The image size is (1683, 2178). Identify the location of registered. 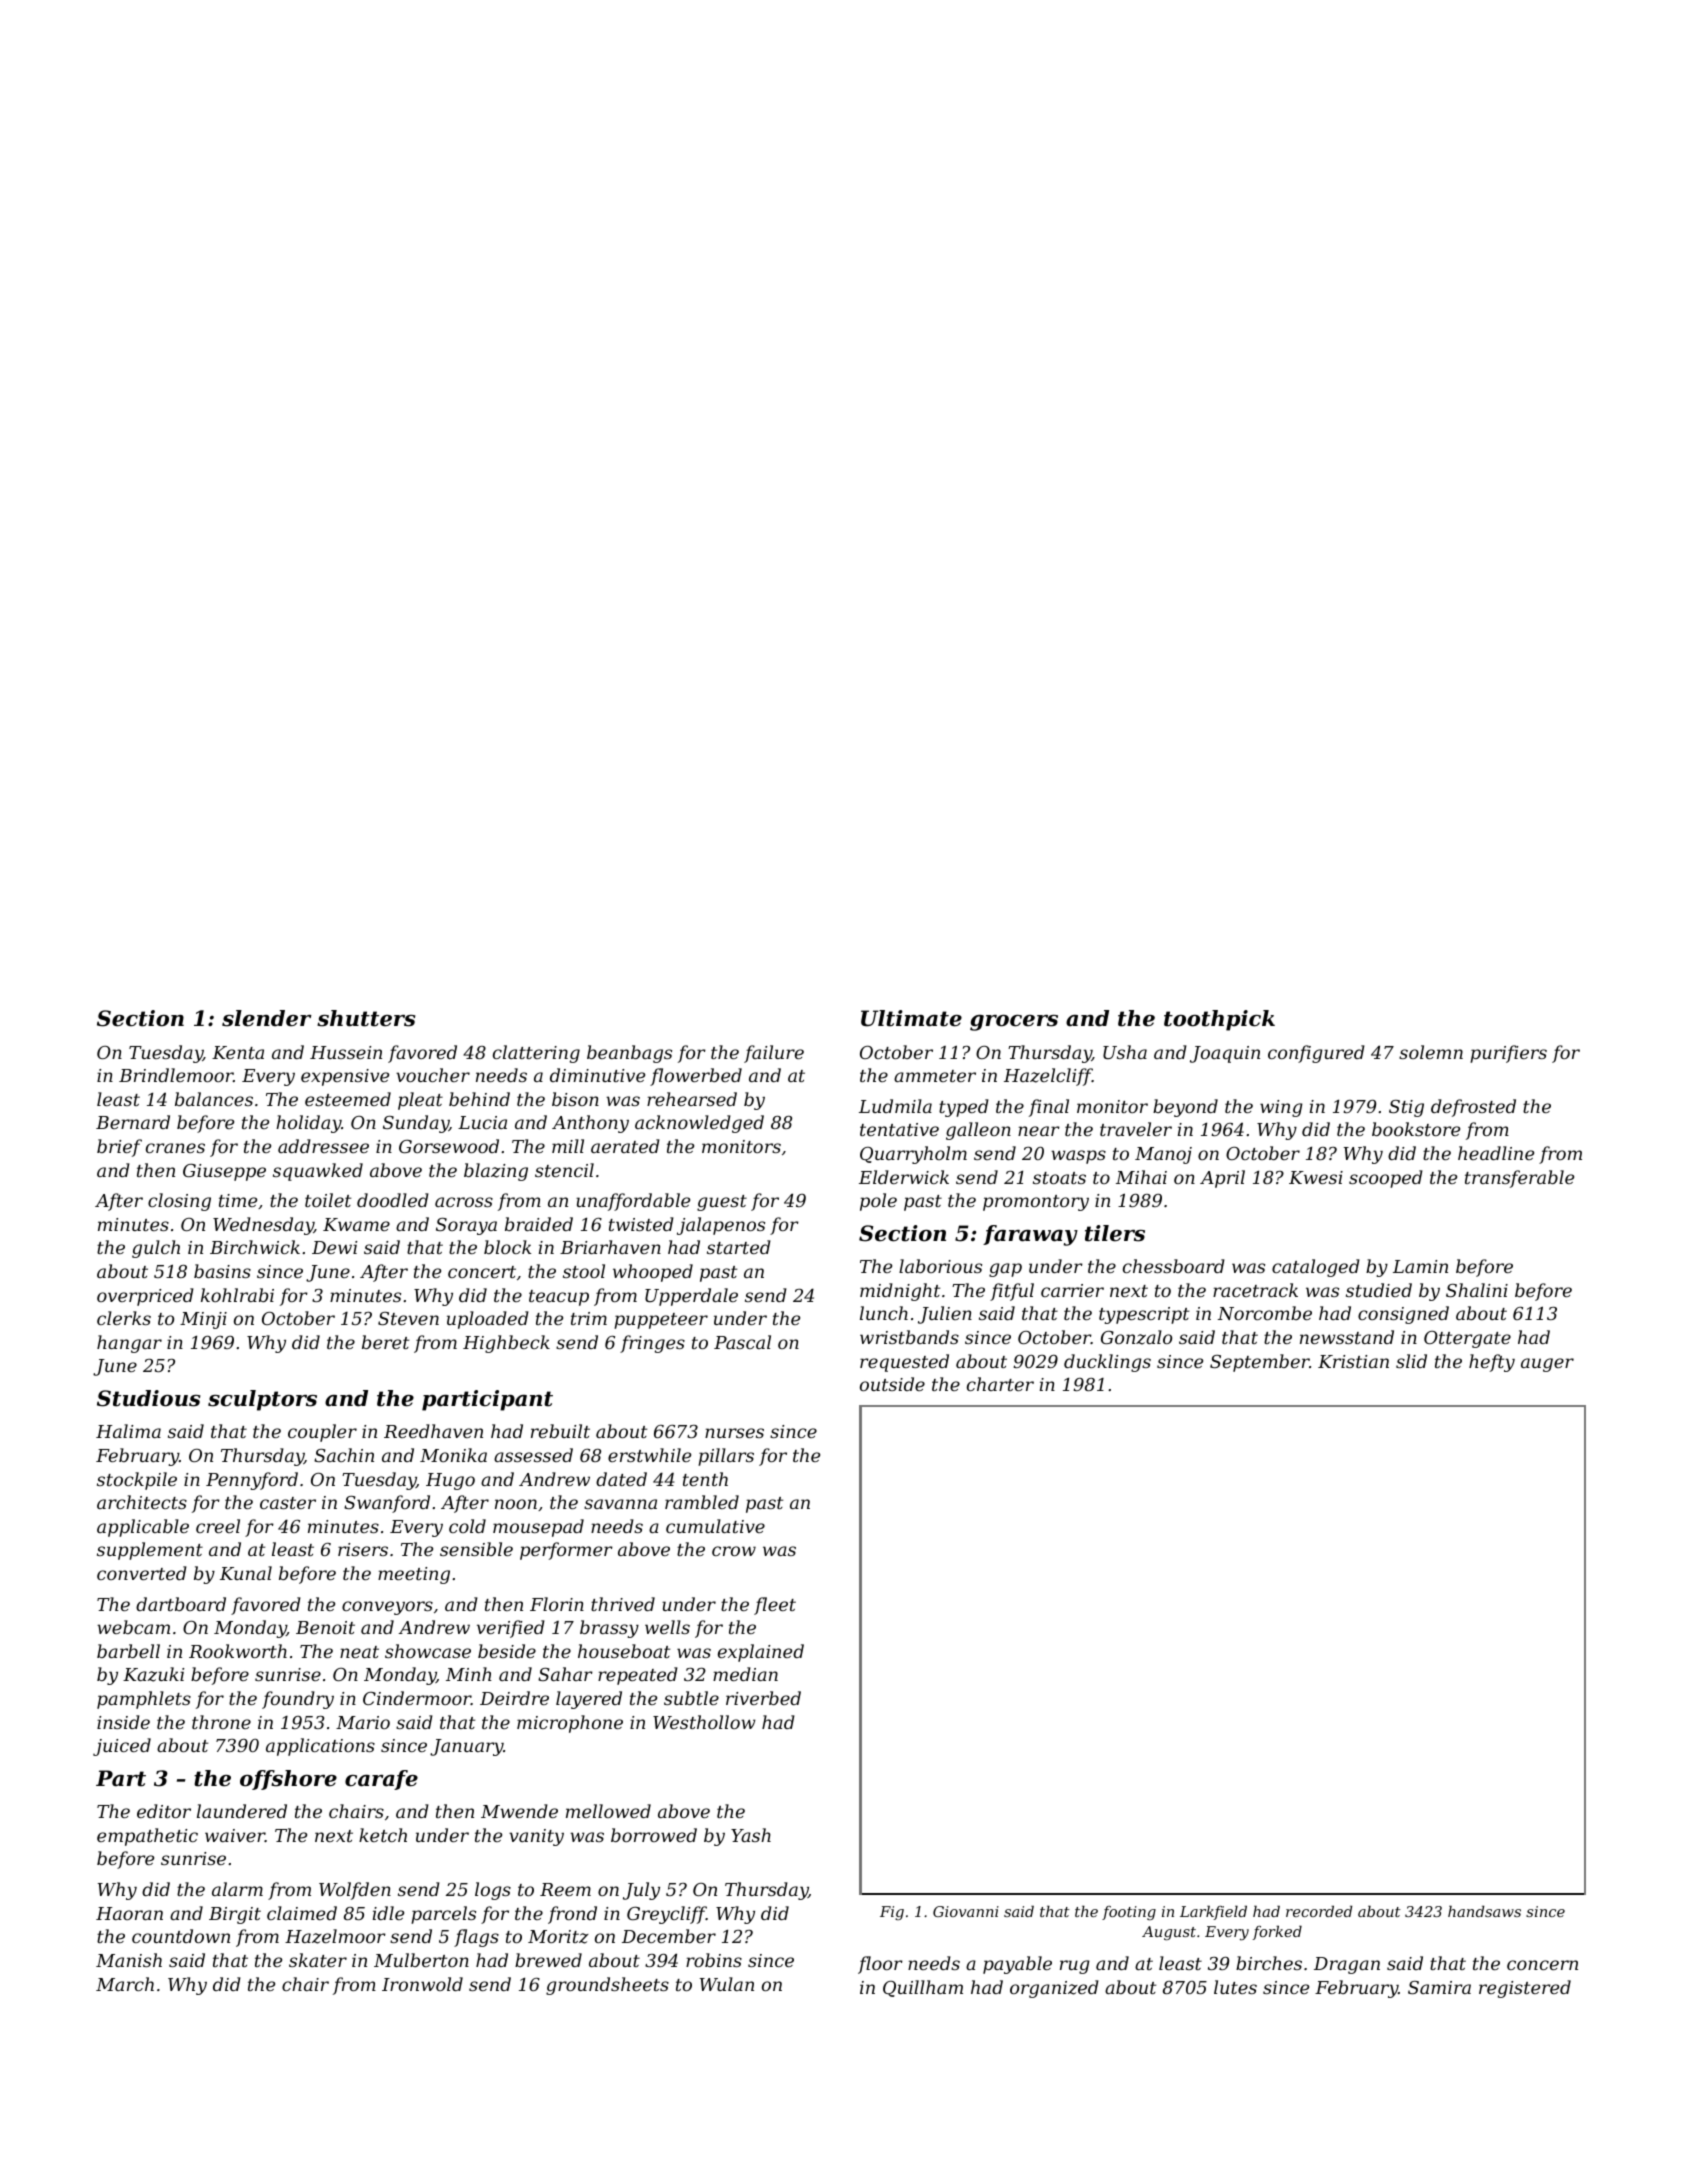
(1525, 1989).
